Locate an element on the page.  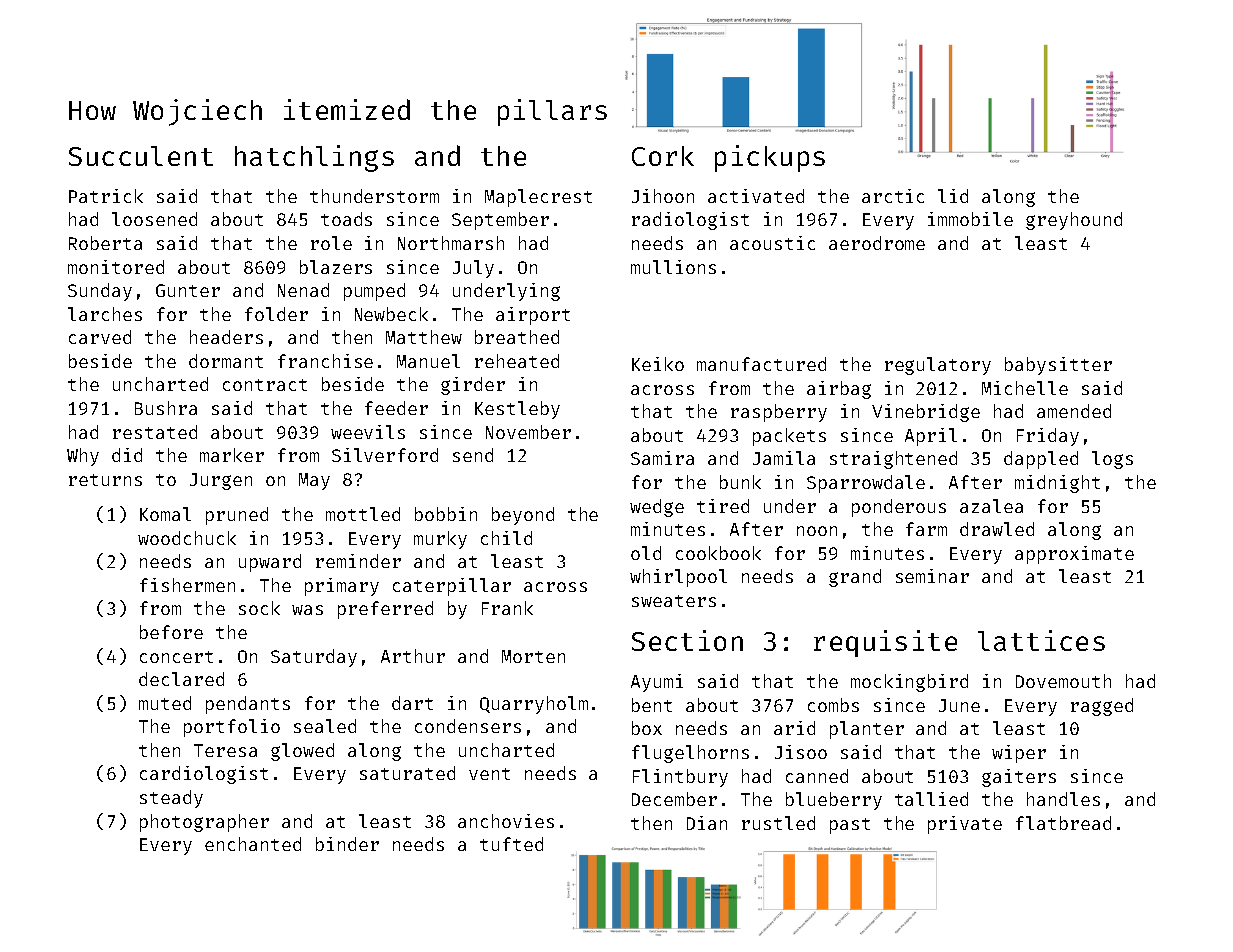
Morten is located at coordinates (533, 656).
